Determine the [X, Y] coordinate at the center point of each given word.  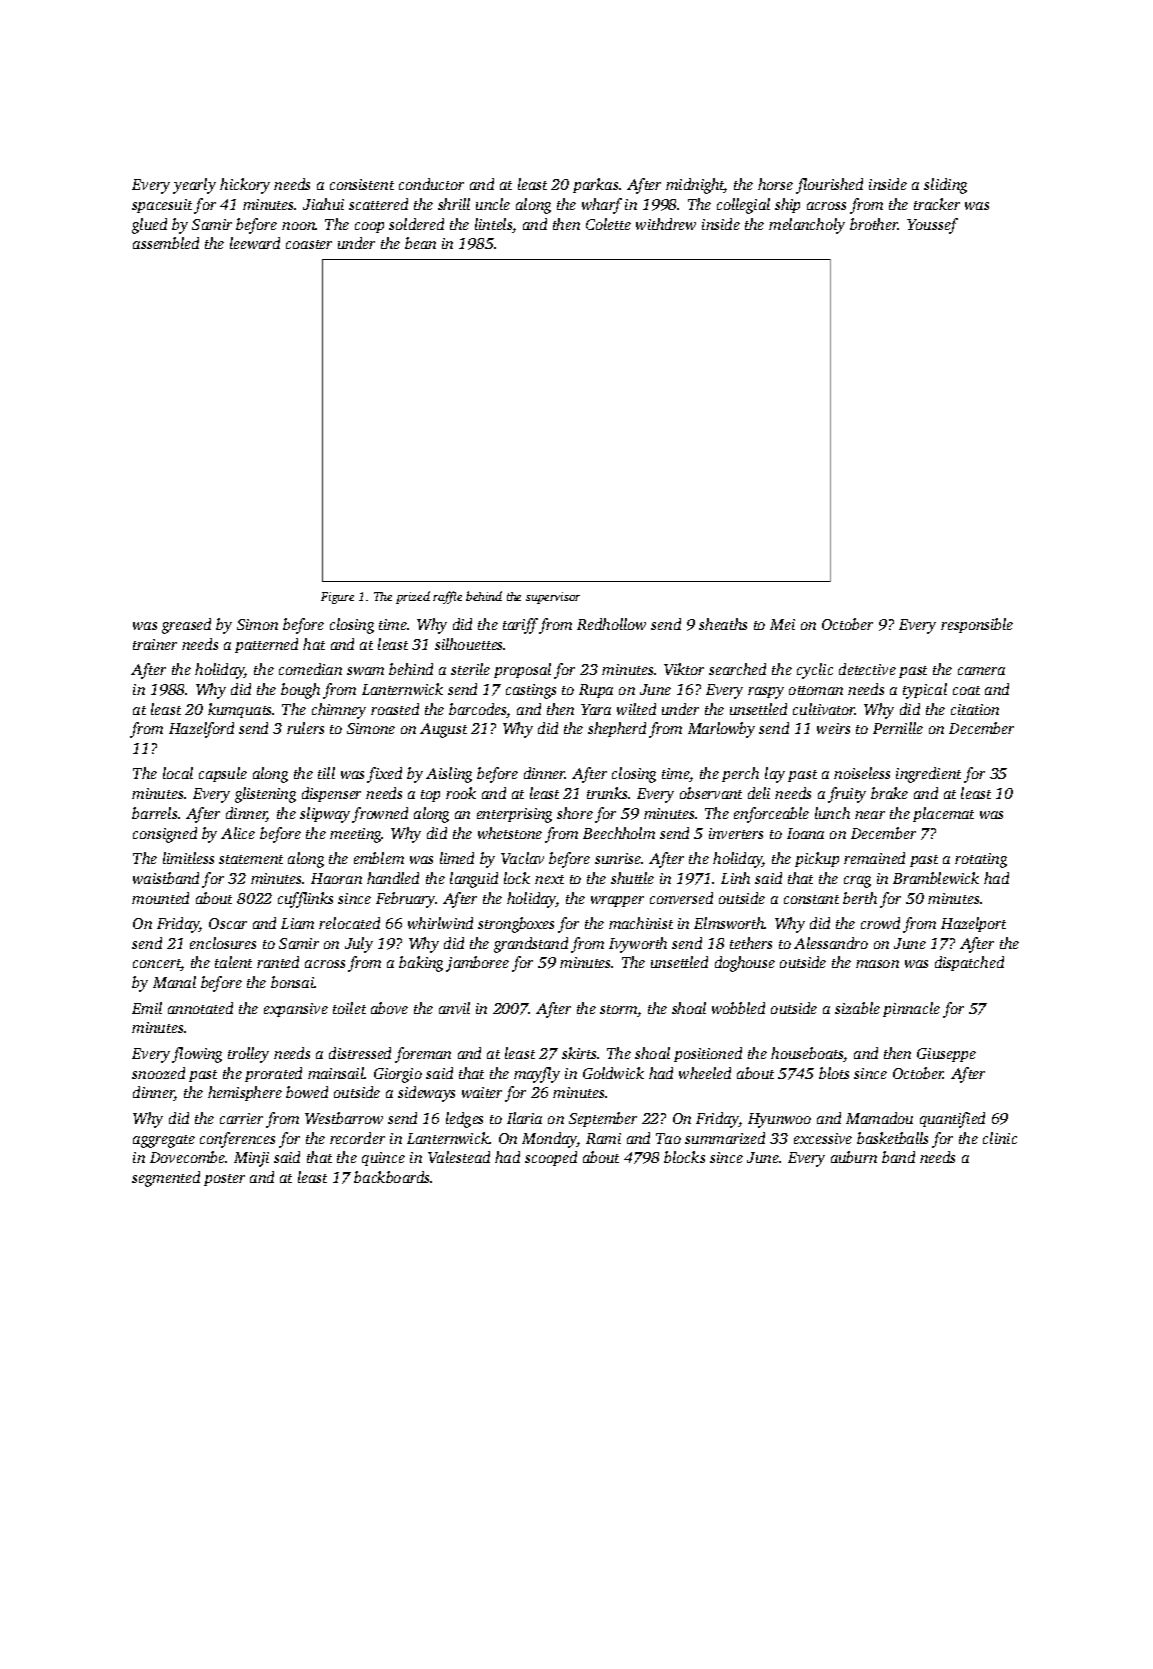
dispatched [969, 963]
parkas [595, 185]
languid [474, 880]
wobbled [738, 1008]
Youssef [932, 226]
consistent [362, 184]
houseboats [807, 1054]
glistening [265, 795]
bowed [307, 1092]
